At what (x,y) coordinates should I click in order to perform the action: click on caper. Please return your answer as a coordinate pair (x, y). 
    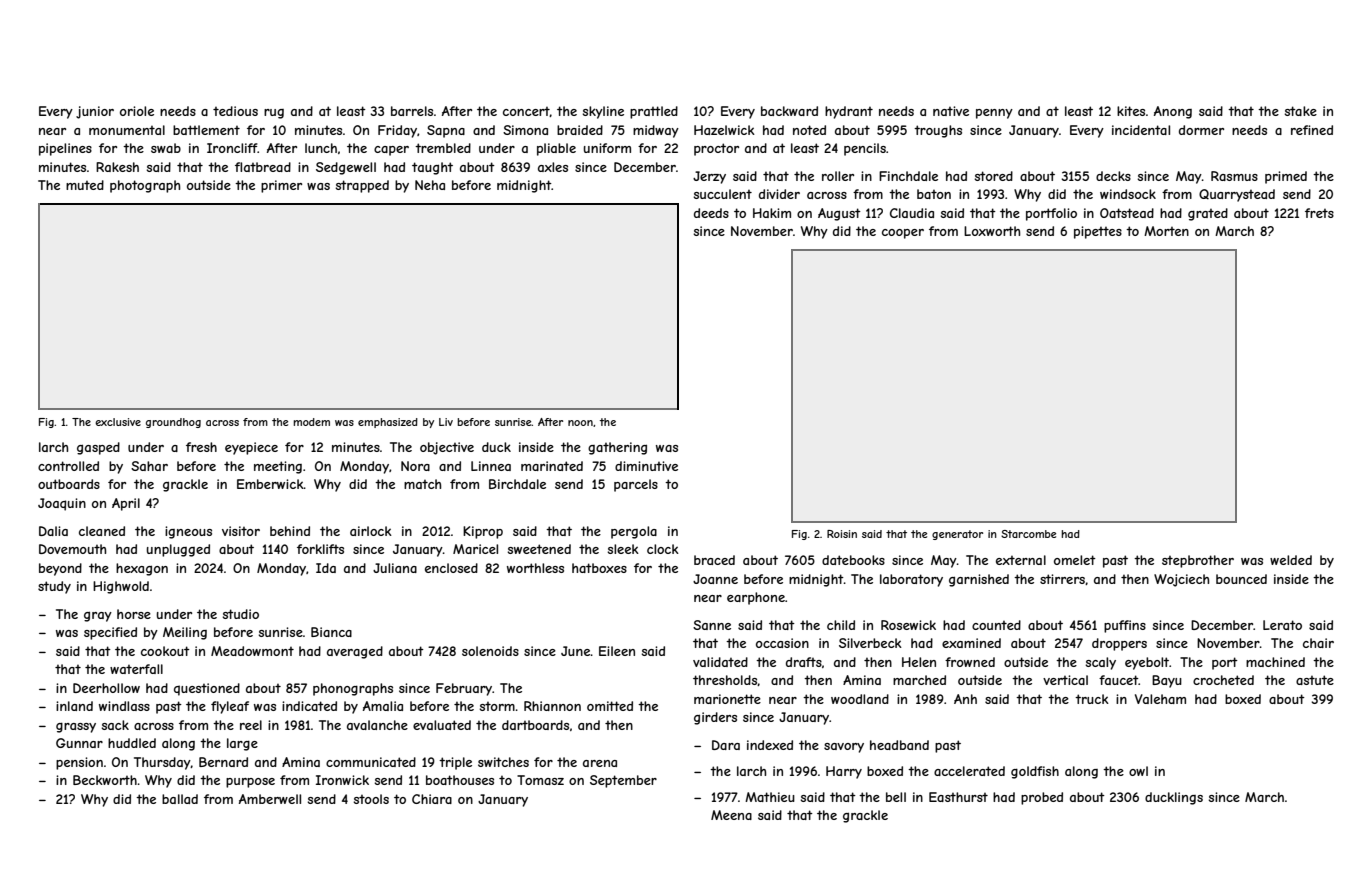
    Looking at the image, I should click on (391, 151).
